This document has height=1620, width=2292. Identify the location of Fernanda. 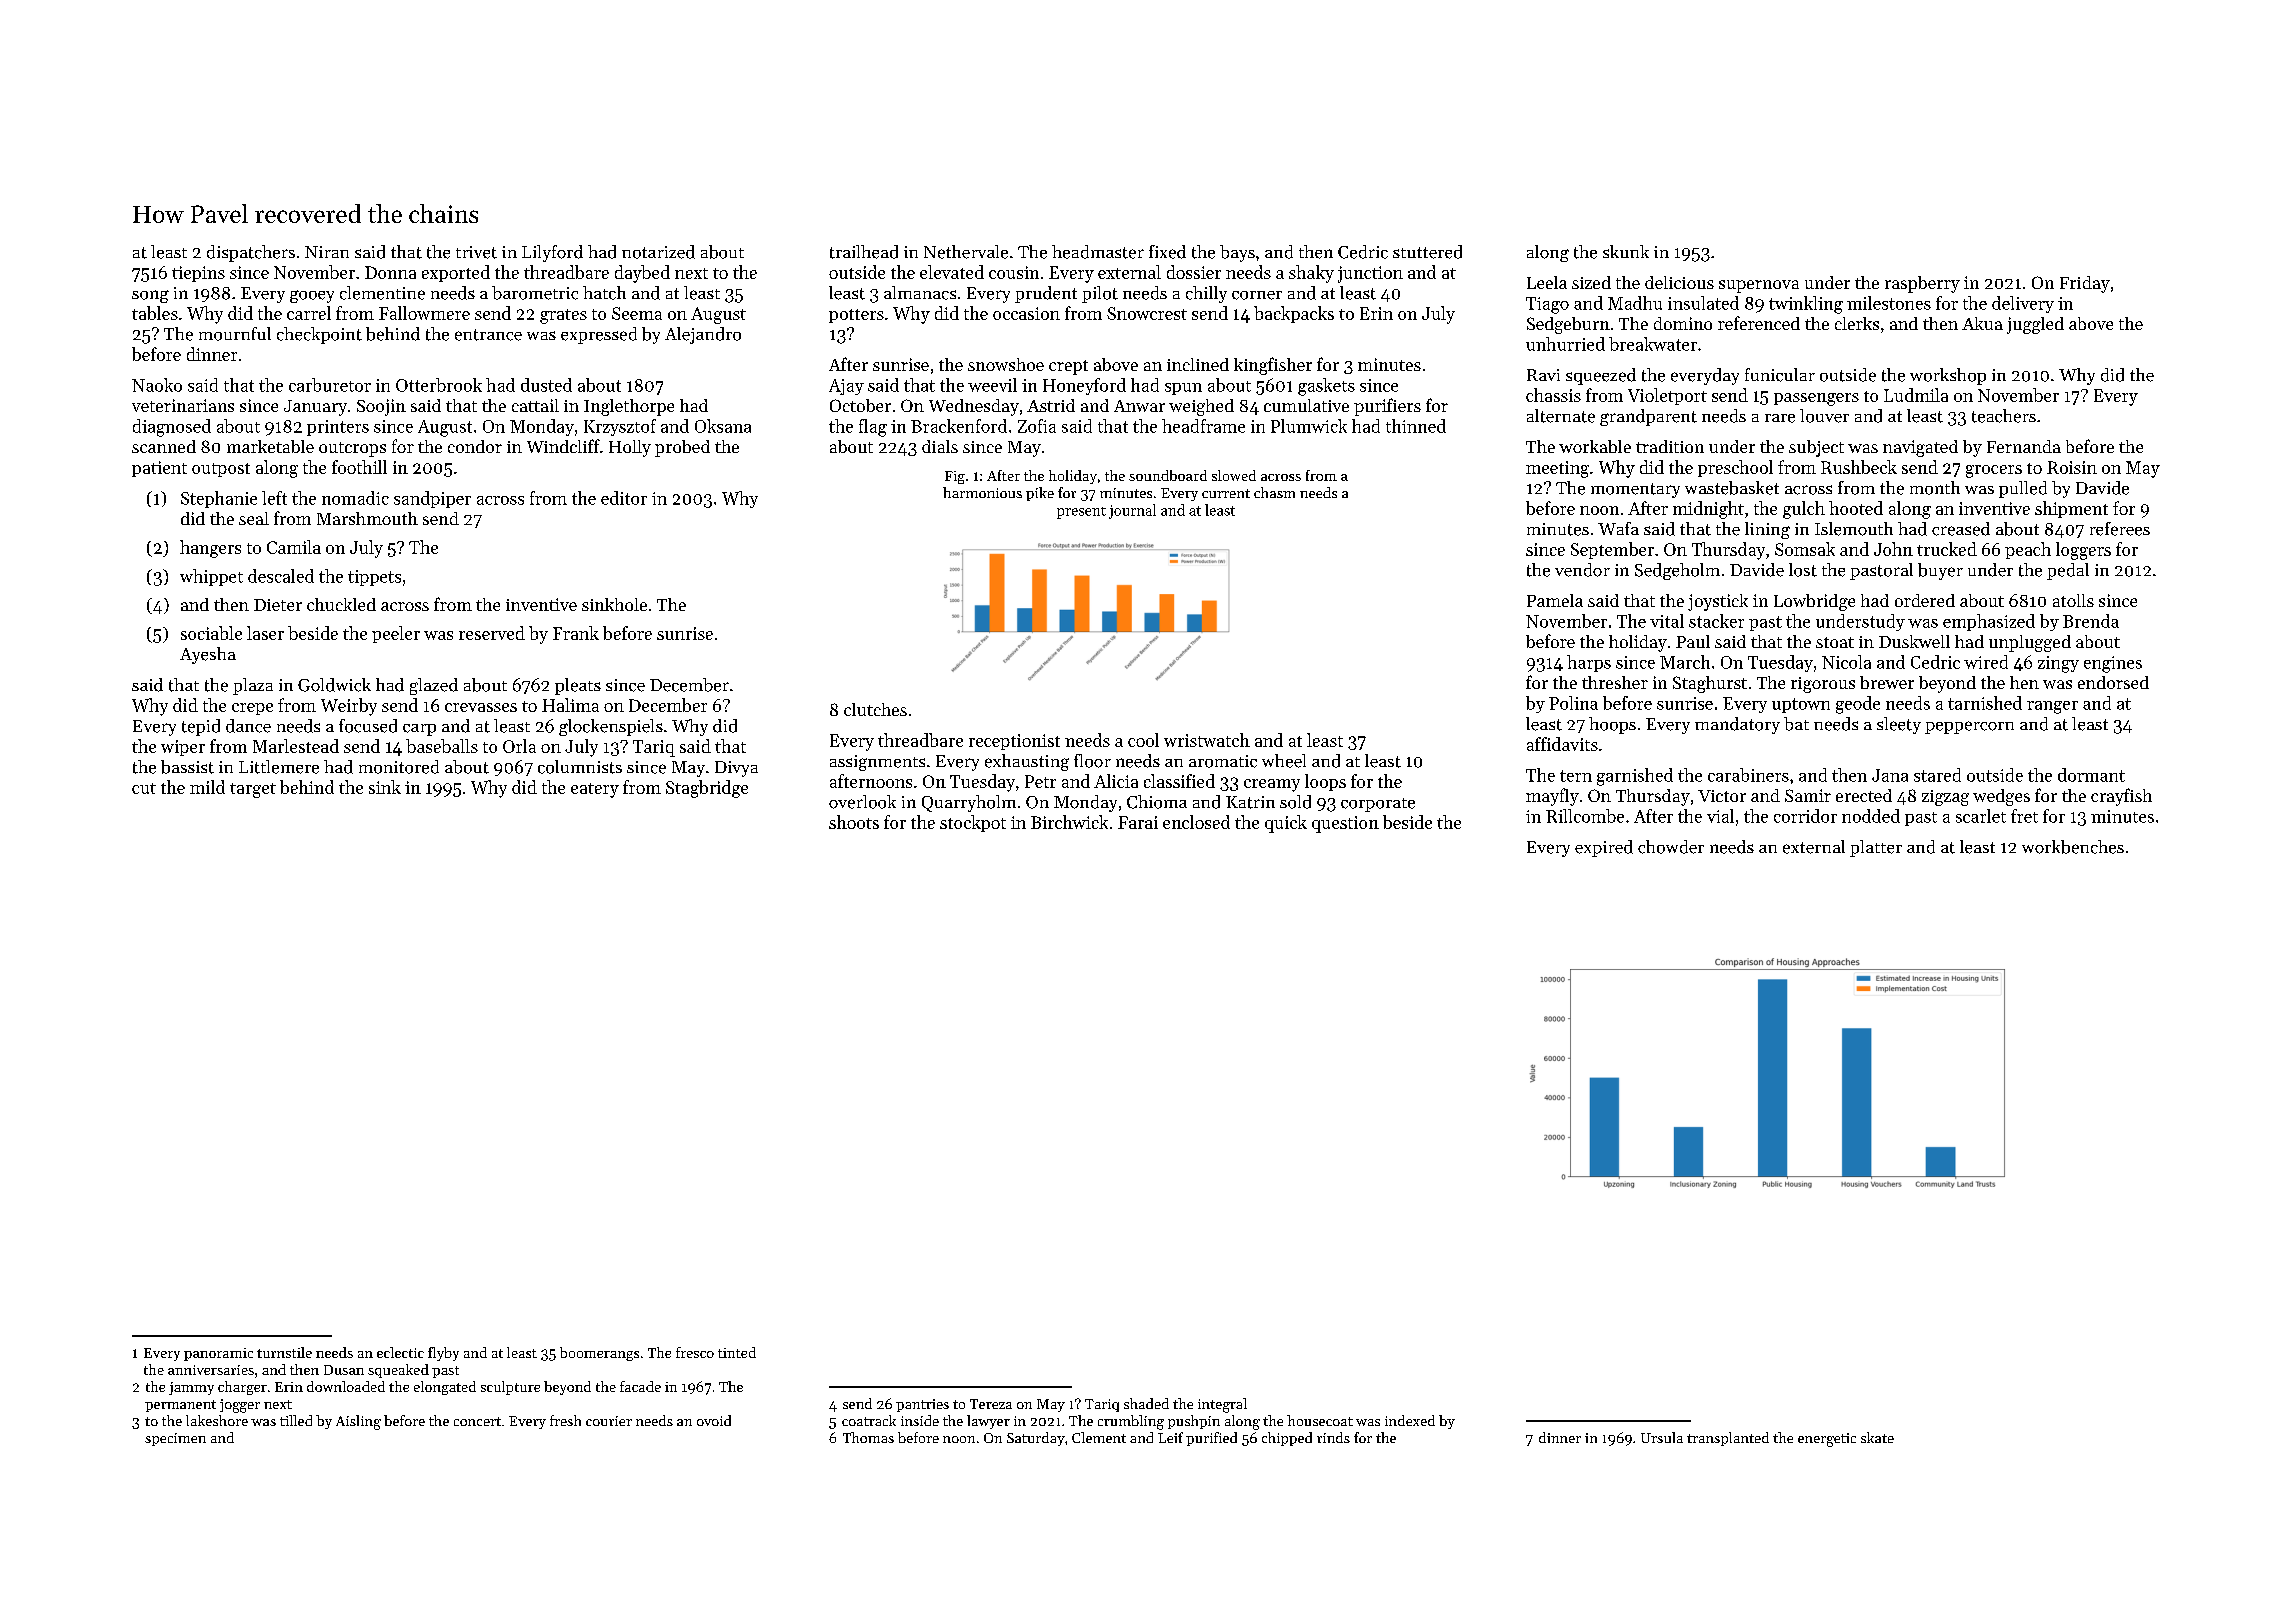
(2024, 446).
